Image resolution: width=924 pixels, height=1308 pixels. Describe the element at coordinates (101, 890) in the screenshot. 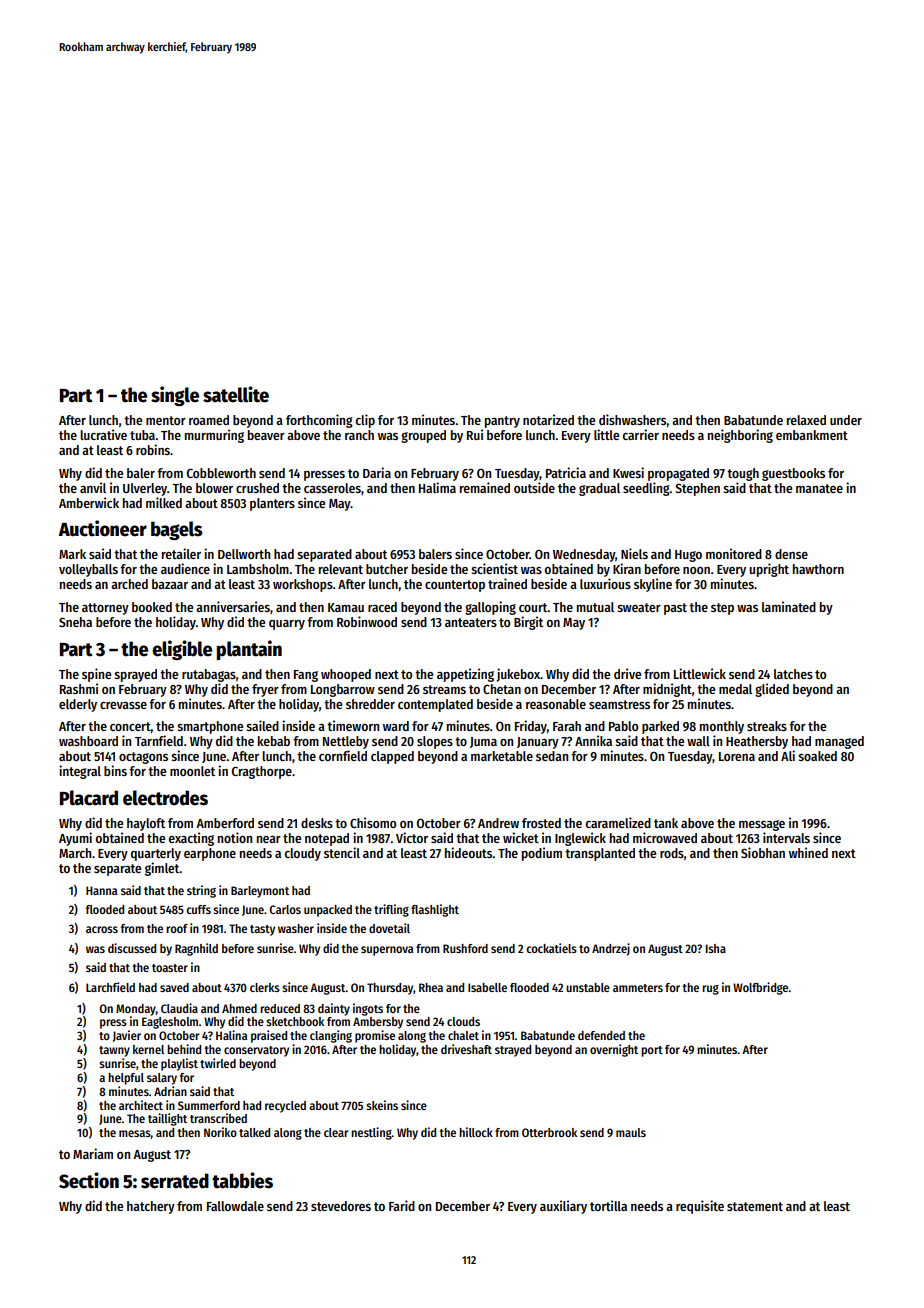

I see `Hanna` at that location.
